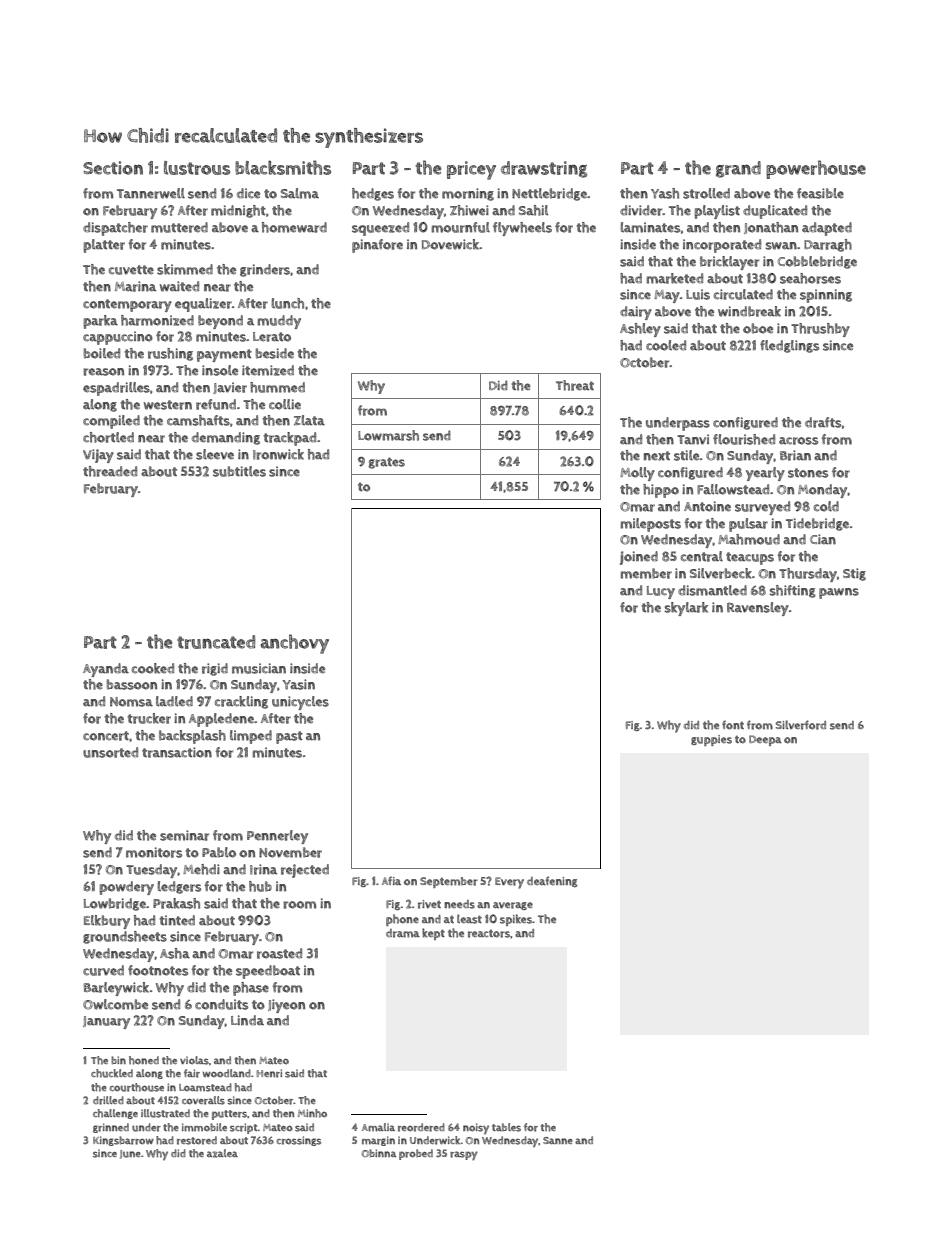  Describe the element at coordinates (558, 1140) in the image. I see `Sanne` at that location.
